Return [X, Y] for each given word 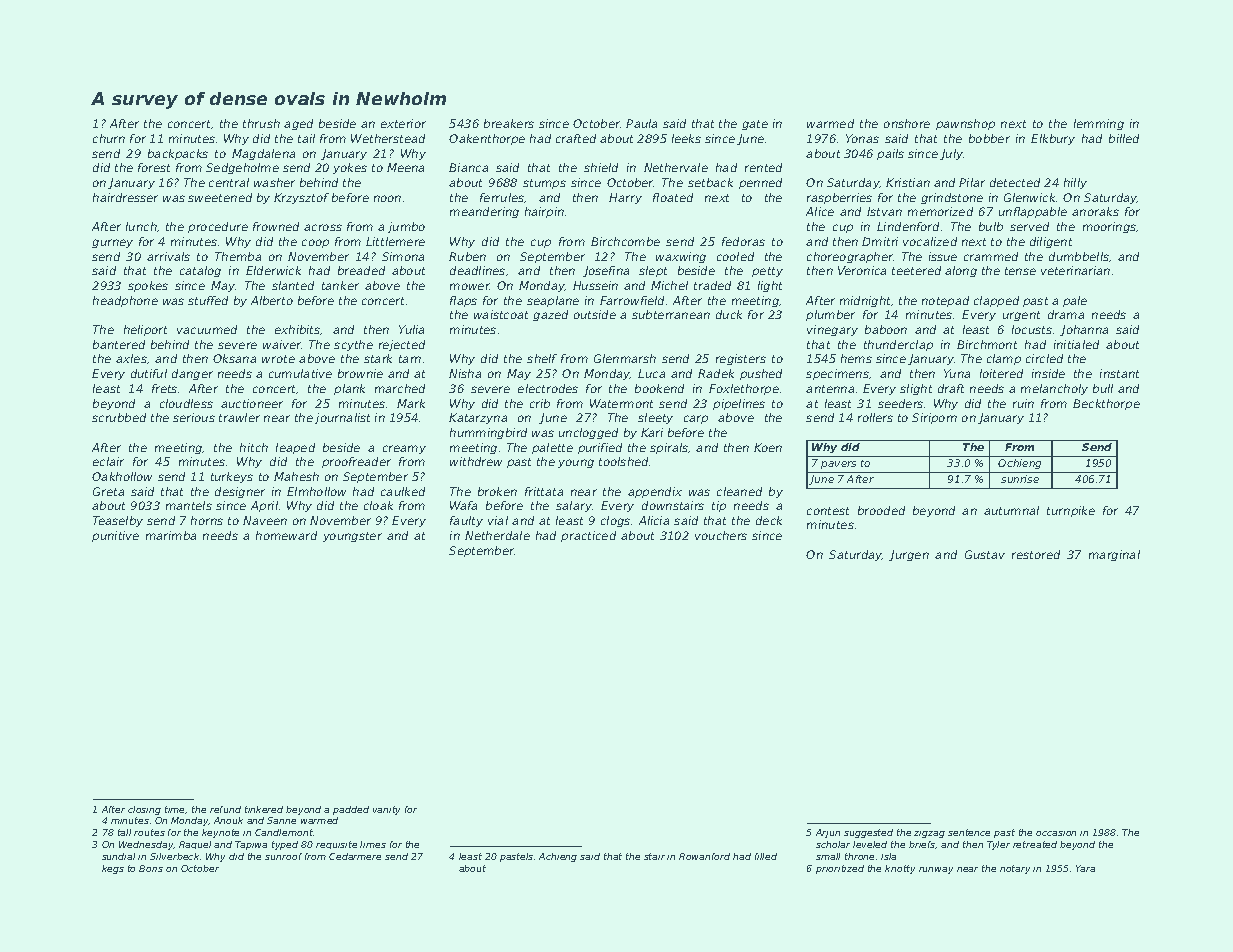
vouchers [721, 535]
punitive [115, 536]
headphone [125, 301]
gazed [550, 315]
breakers [509, 123]
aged [298, 124]
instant [1119, 373]
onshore [907, 123]
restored [1036, 554]
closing [144, 810]
